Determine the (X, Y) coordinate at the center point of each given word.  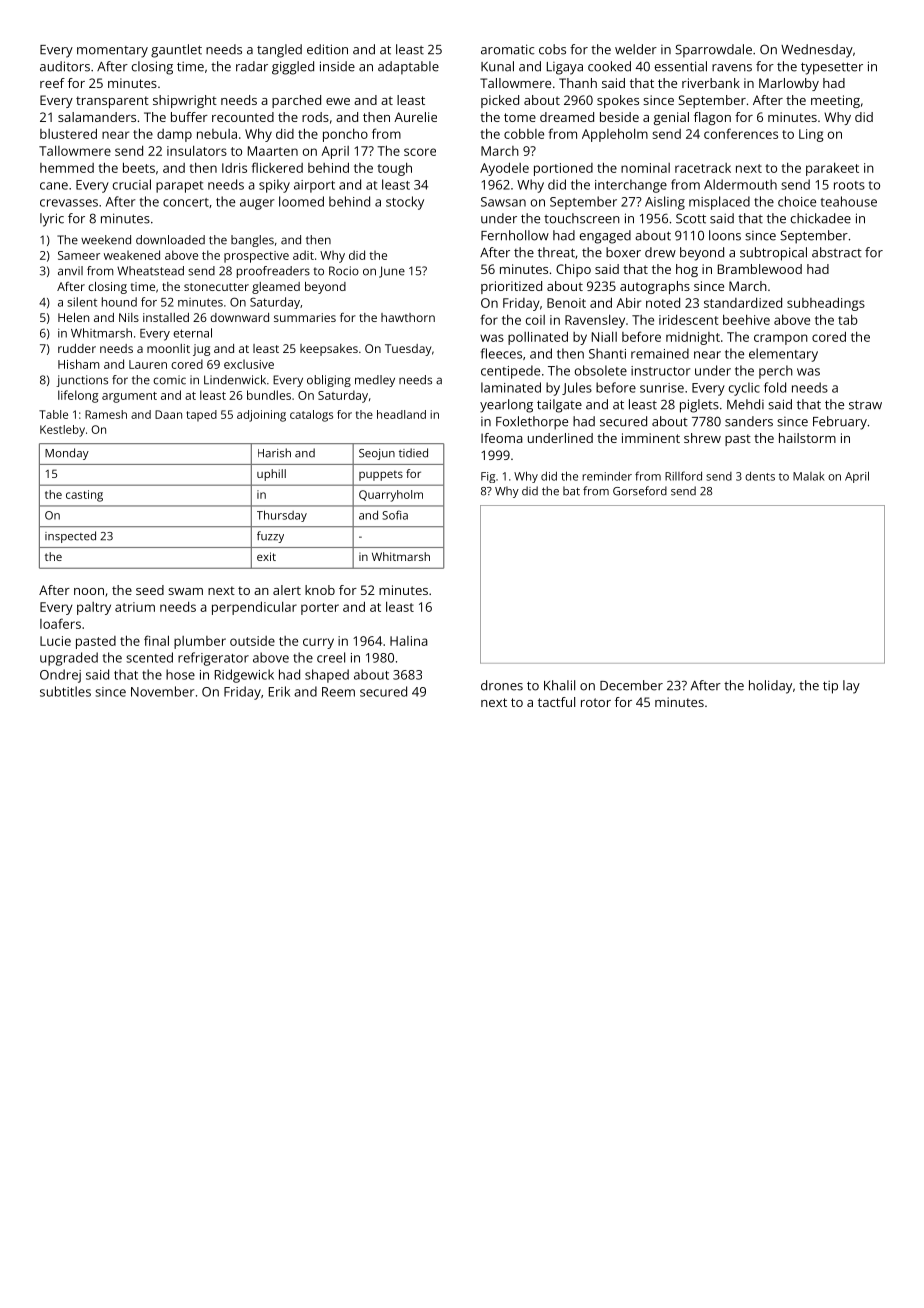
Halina (409, 641)
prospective (256, 257)
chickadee (821, 218)
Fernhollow (515, 235)
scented (149, 657)
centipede (510, 372)
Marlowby (789, 84)
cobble (524, 134)
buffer (189, 117)
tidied (413, 453)
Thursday (282, 516)
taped (201, 416)
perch (776, 372)
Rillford (683, 476)
